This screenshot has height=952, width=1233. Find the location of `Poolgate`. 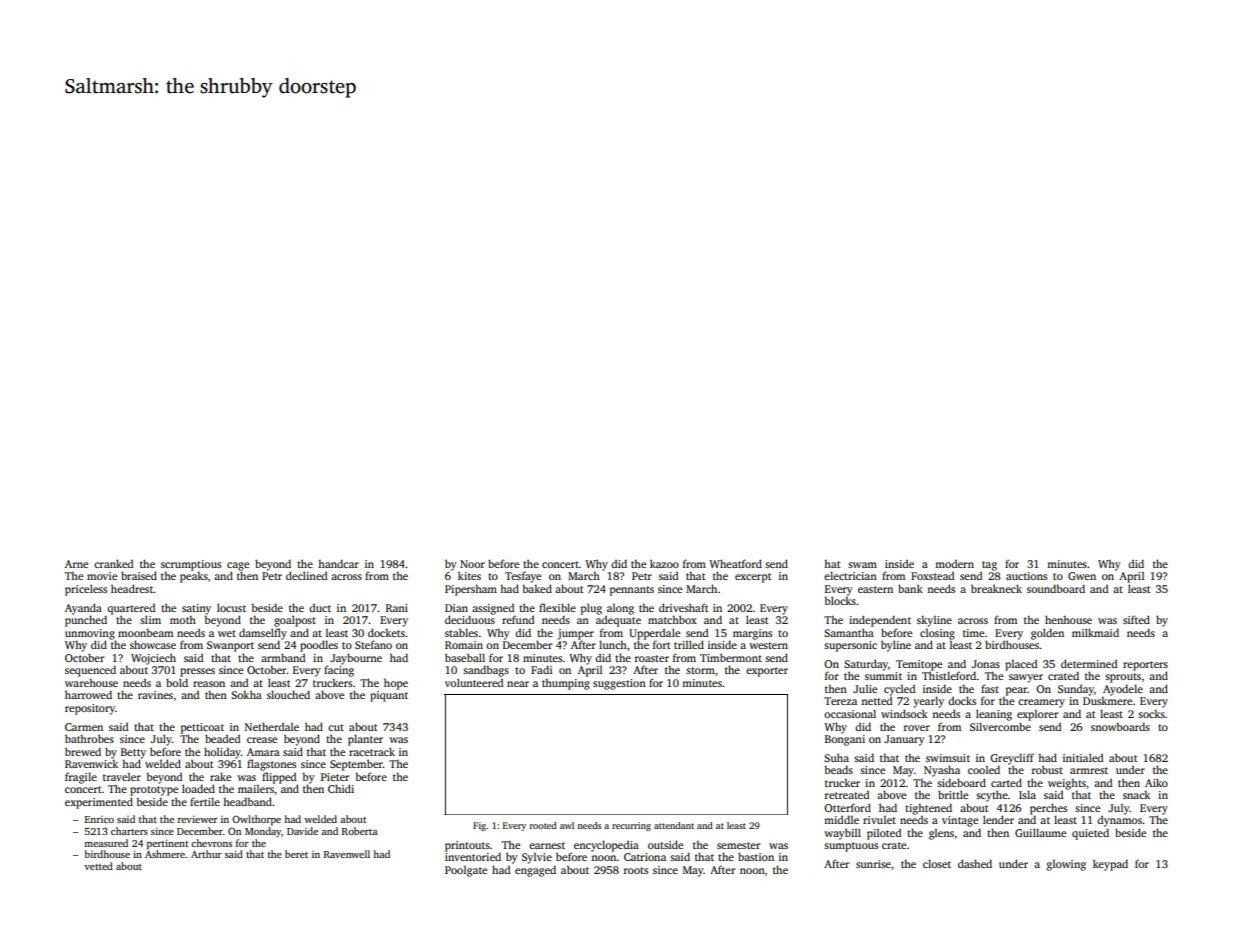

Poolgate is located at coordinates (466, 871).
